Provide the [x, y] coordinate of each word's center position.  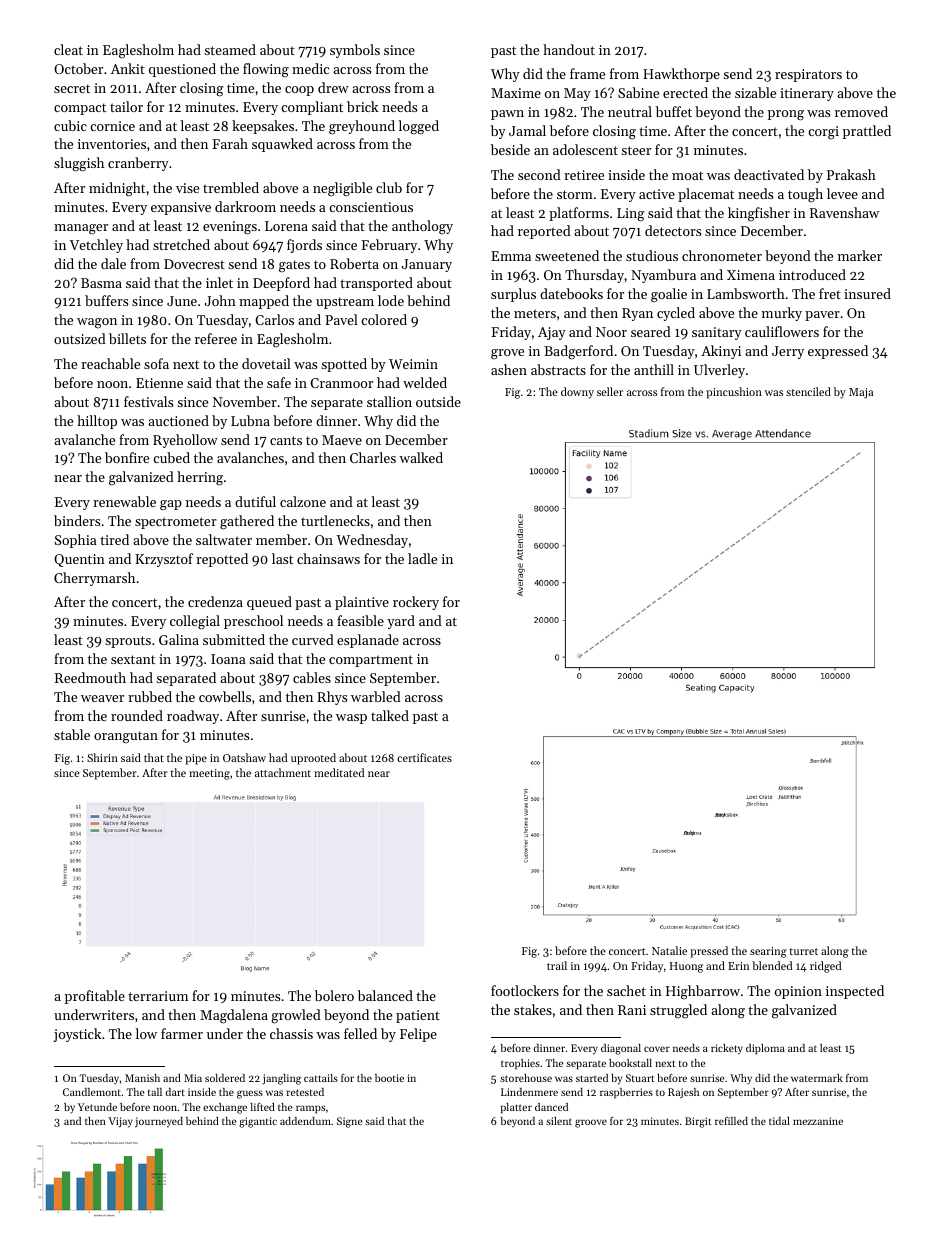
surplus [513, 295]
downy [577, 393]
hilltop [97, 422]
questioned [182, 70]
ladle [422, 558]
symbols [355, 51]
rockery [416, 603]
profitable [95, 997]
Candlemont [92, 1092]
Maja [861, 393]
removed [861, 111]
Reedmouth [90, 677]
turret [803, 951]
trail [557, 965]
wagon [97, 323]
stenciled [808, 391]
